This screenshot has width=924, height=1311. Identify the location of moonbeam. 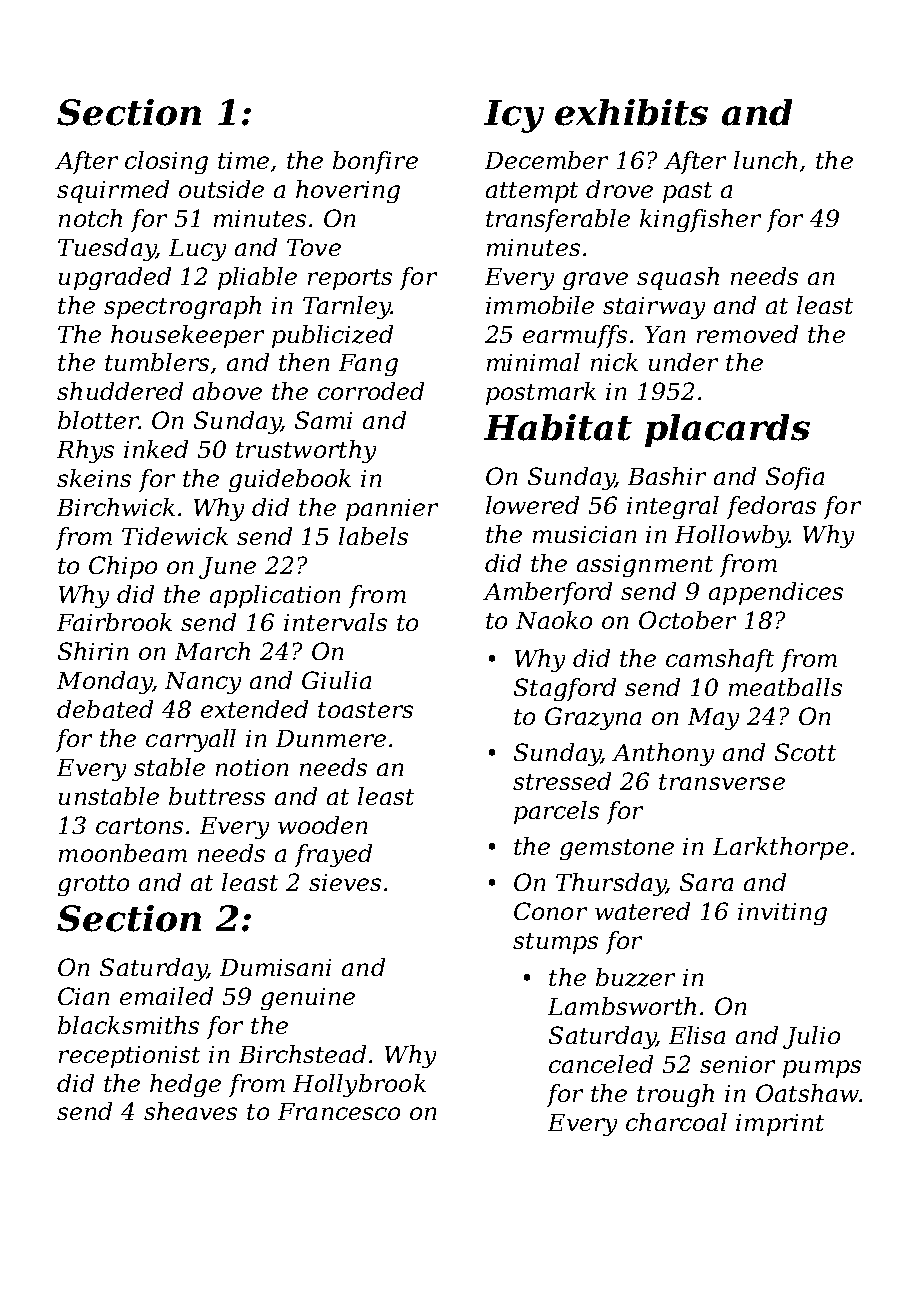
(123, 853).
